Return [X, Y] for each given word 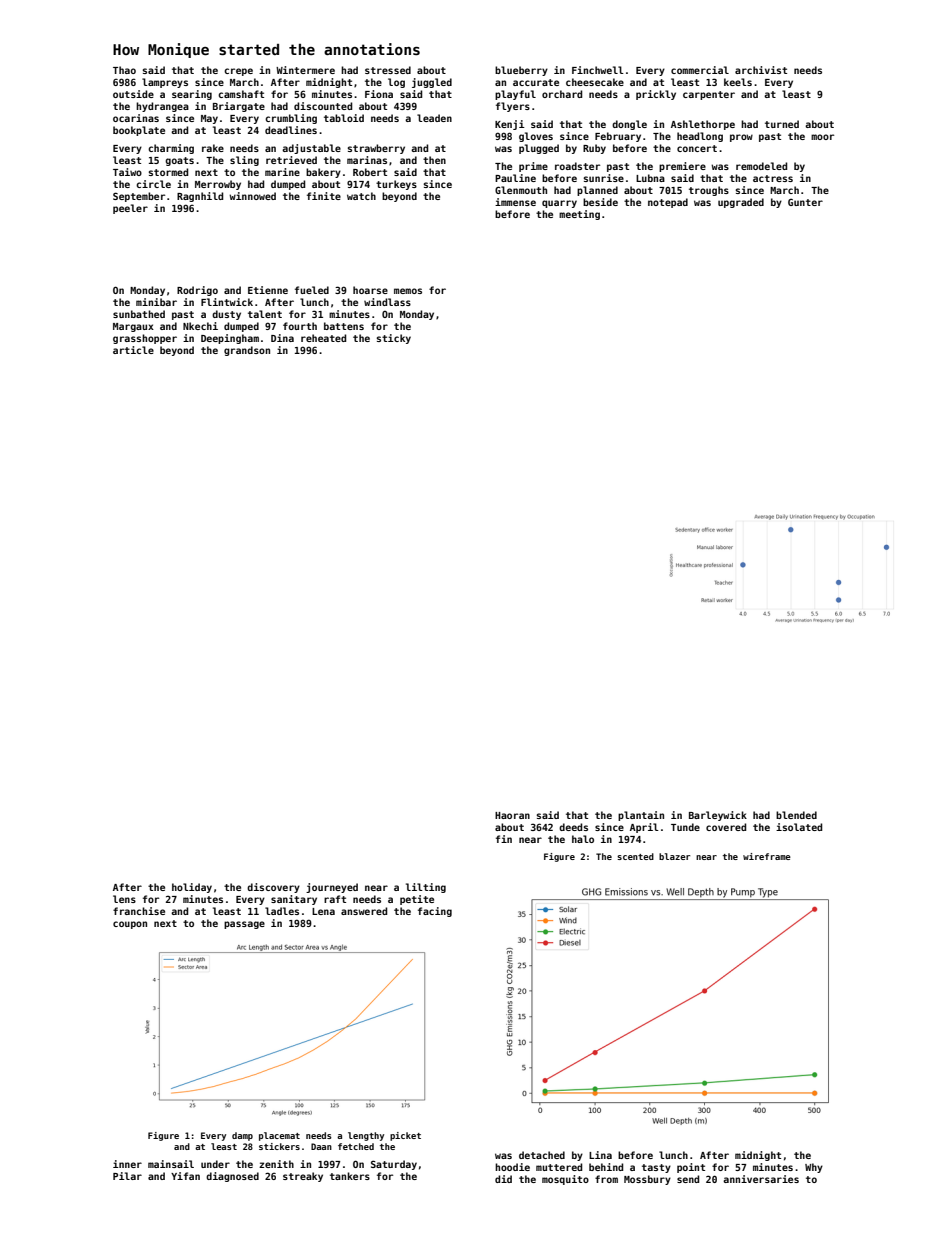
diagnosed [232, 1177]
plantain [641, 816]
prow [741, 138]
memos [408, 291]
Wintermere [305, 70]
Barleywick [718, 816]
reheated [323, 338]
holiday [192, 888]
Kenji [510, 125]
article [133, 350]
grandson [247, 351]
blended [796, 815]
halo [583, 839]
